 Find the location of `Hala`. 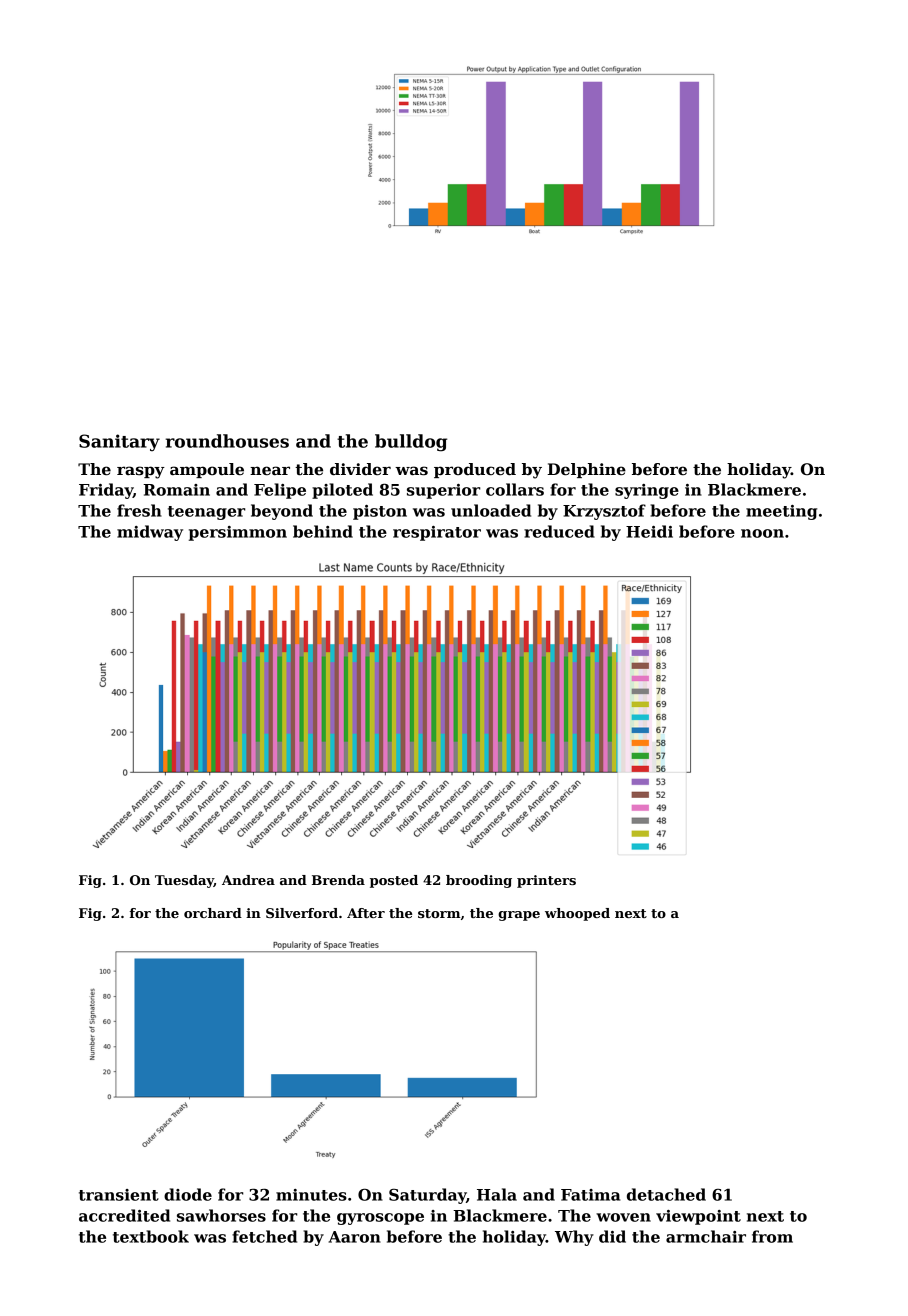

Hala is located at coordinates (497, 1194).
